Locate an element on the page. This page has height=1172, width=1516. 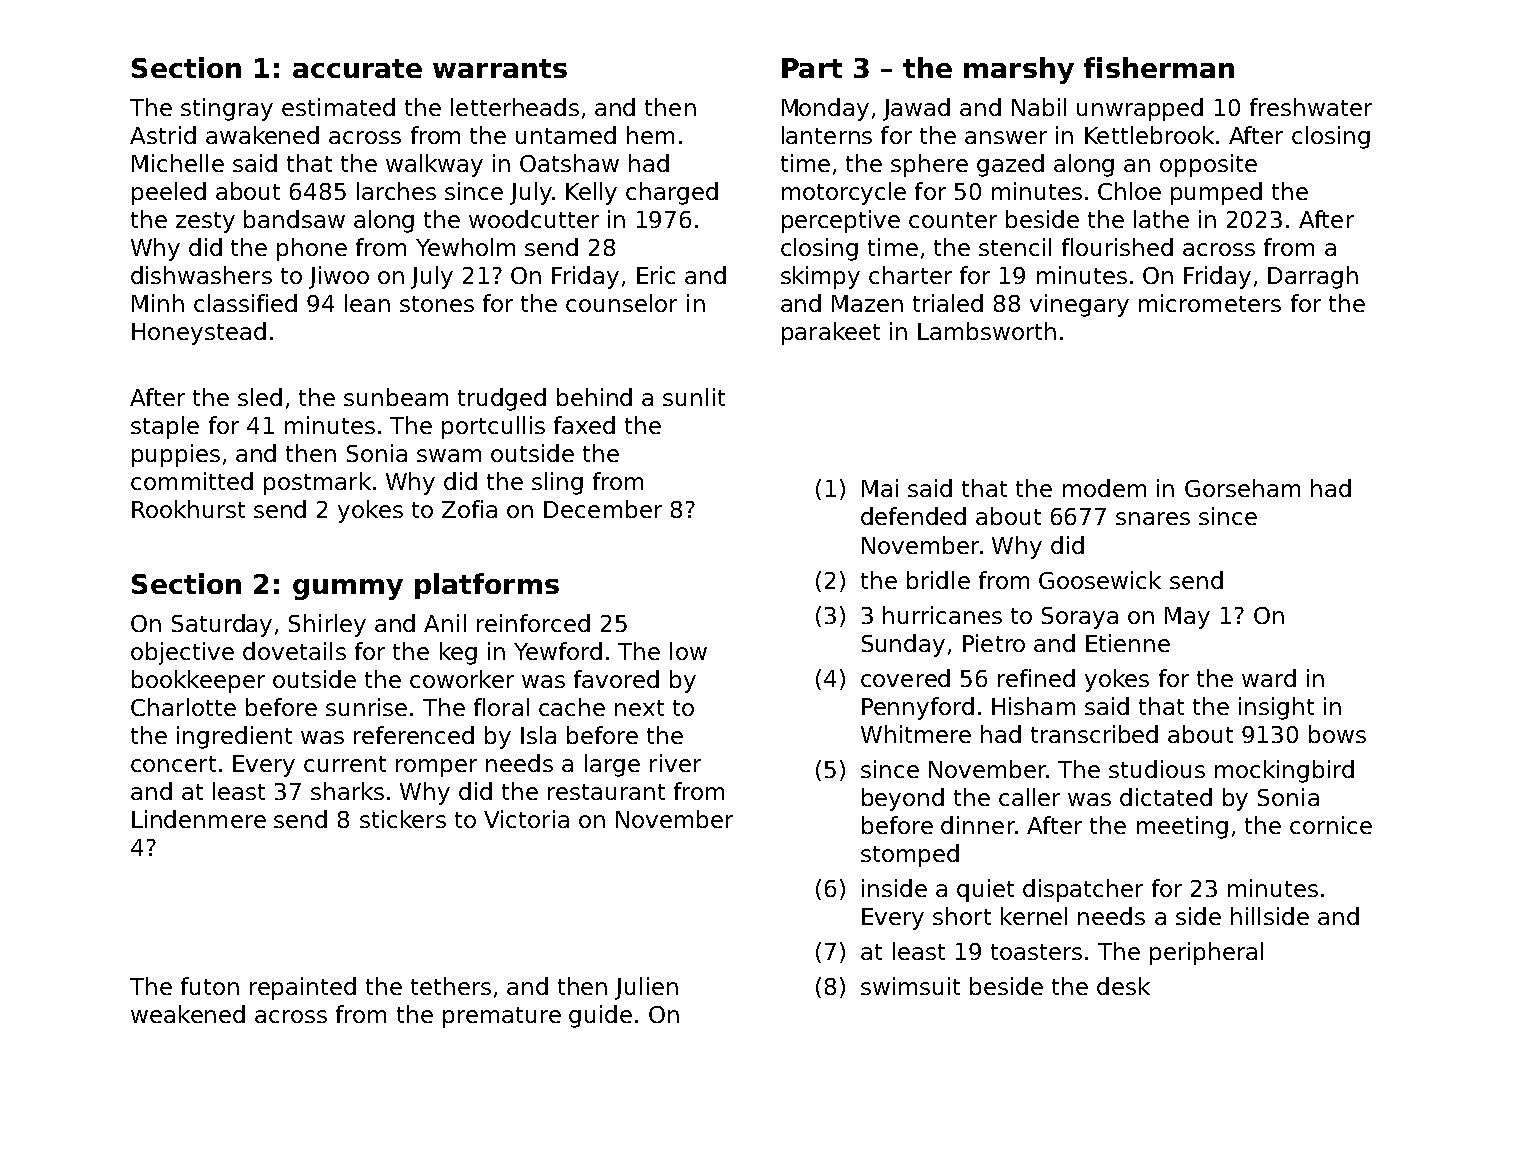
Nabil is located at coordinates (1039, 107).
